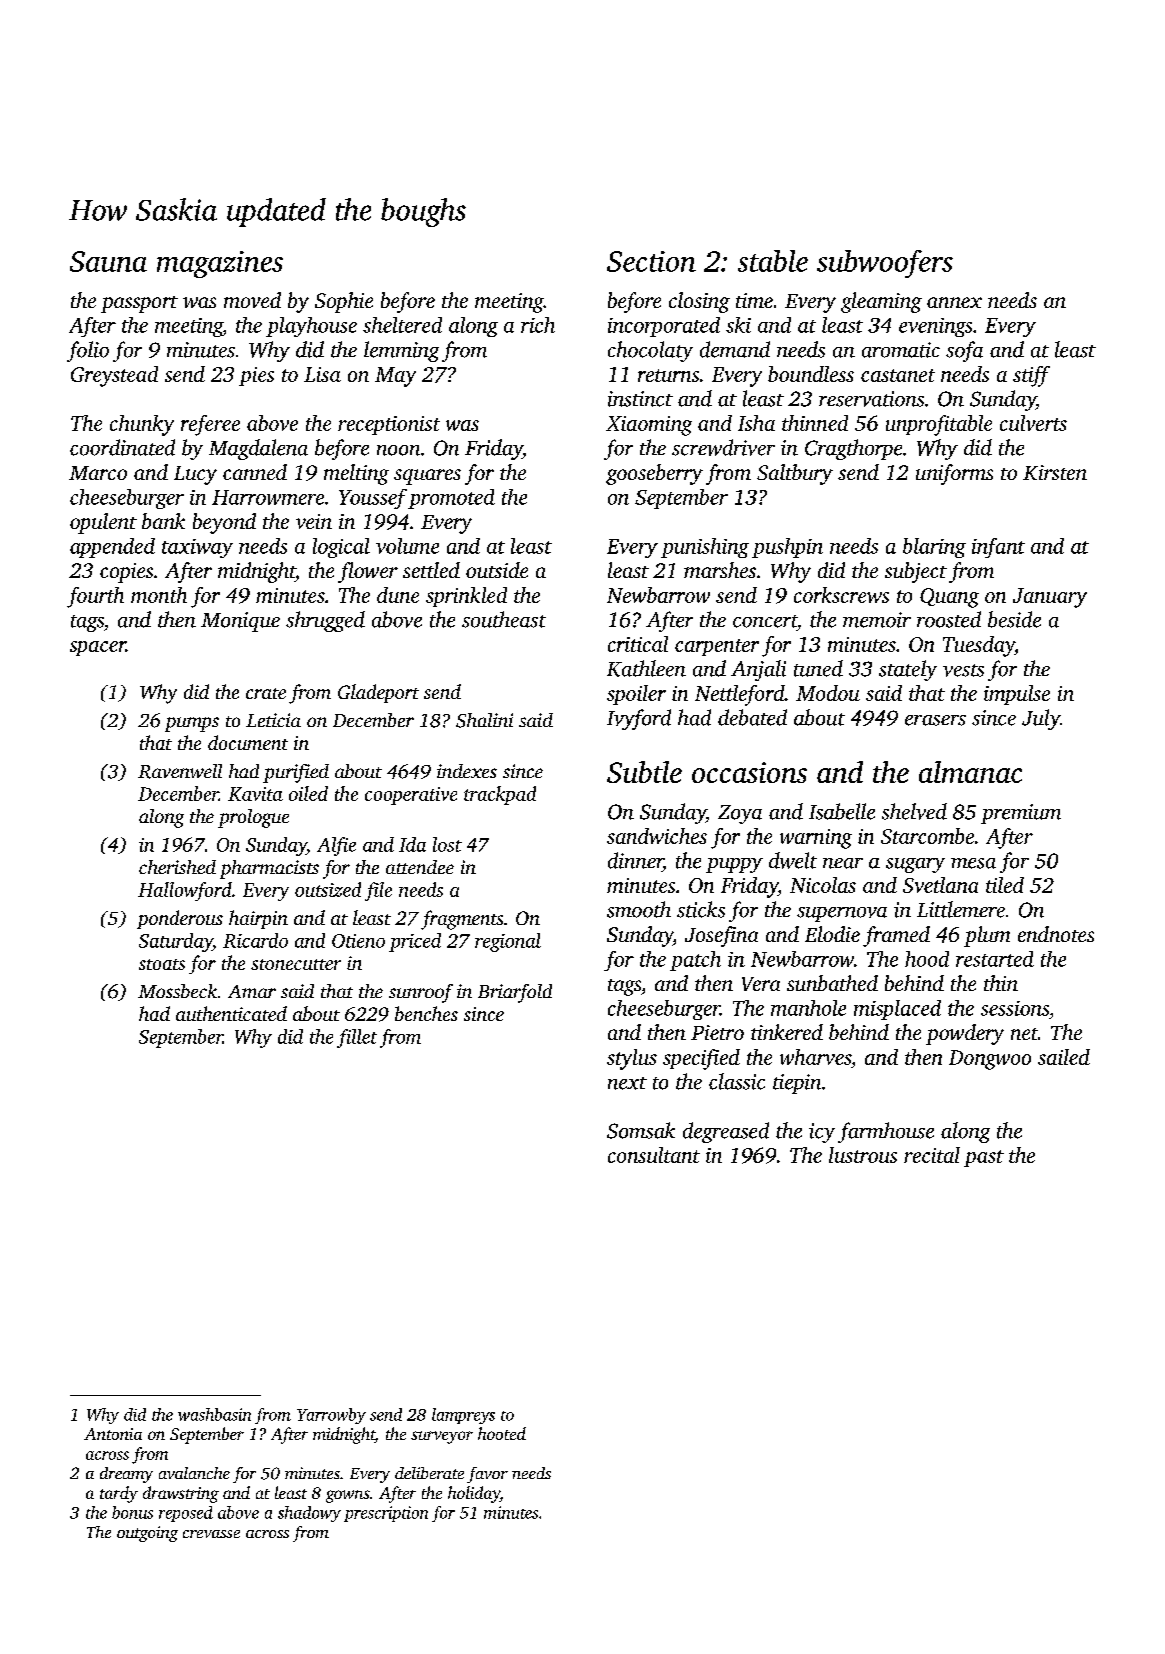 Image resolution: width=1165 pixels, height=1654 pixels. What do you see at coordinates (651, 261) in the page?
I see `Section` at bounding box center [651, 261].
